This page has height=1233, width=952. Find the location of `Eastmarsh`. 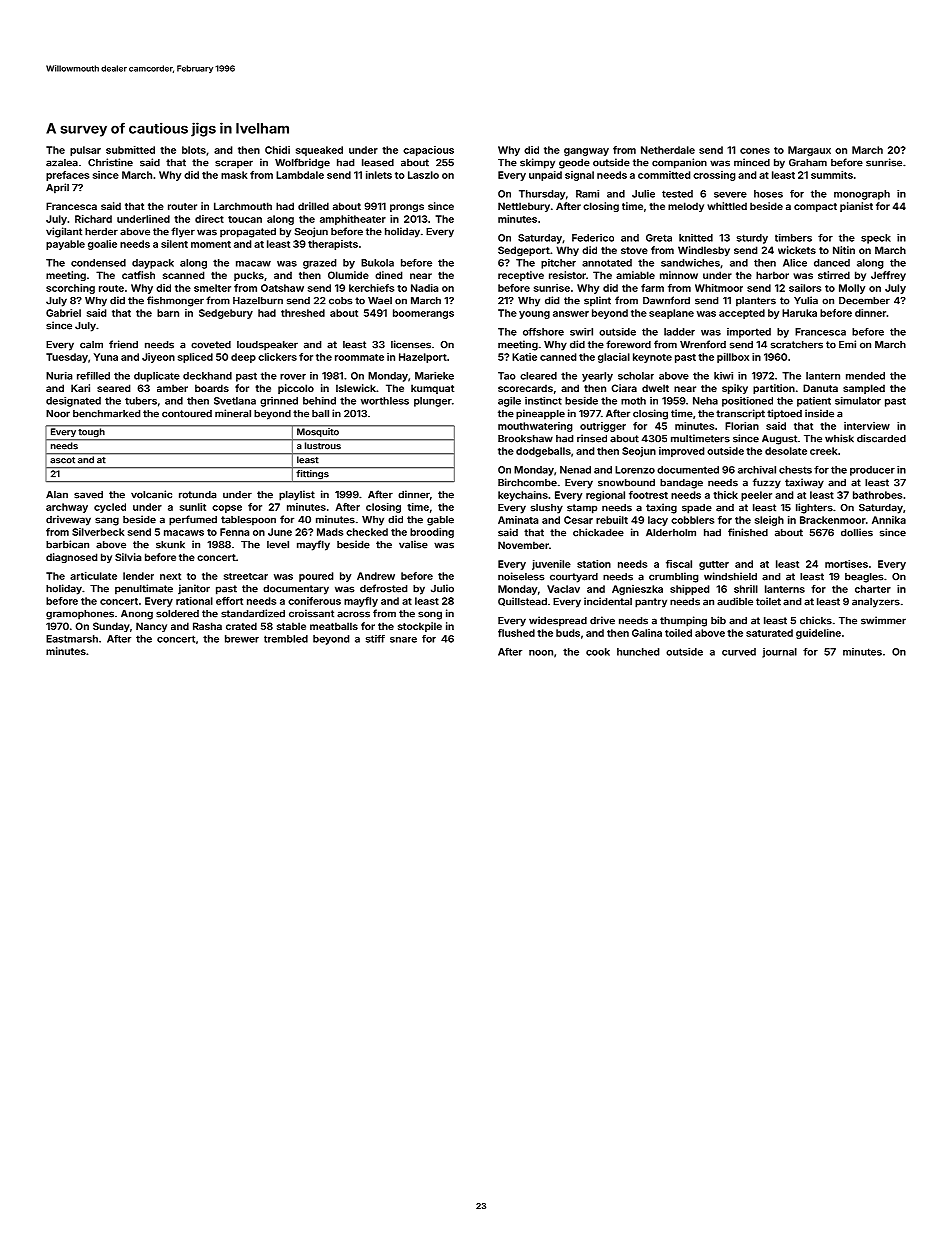

Eastmarsh is located at coordinates (72, 639).
